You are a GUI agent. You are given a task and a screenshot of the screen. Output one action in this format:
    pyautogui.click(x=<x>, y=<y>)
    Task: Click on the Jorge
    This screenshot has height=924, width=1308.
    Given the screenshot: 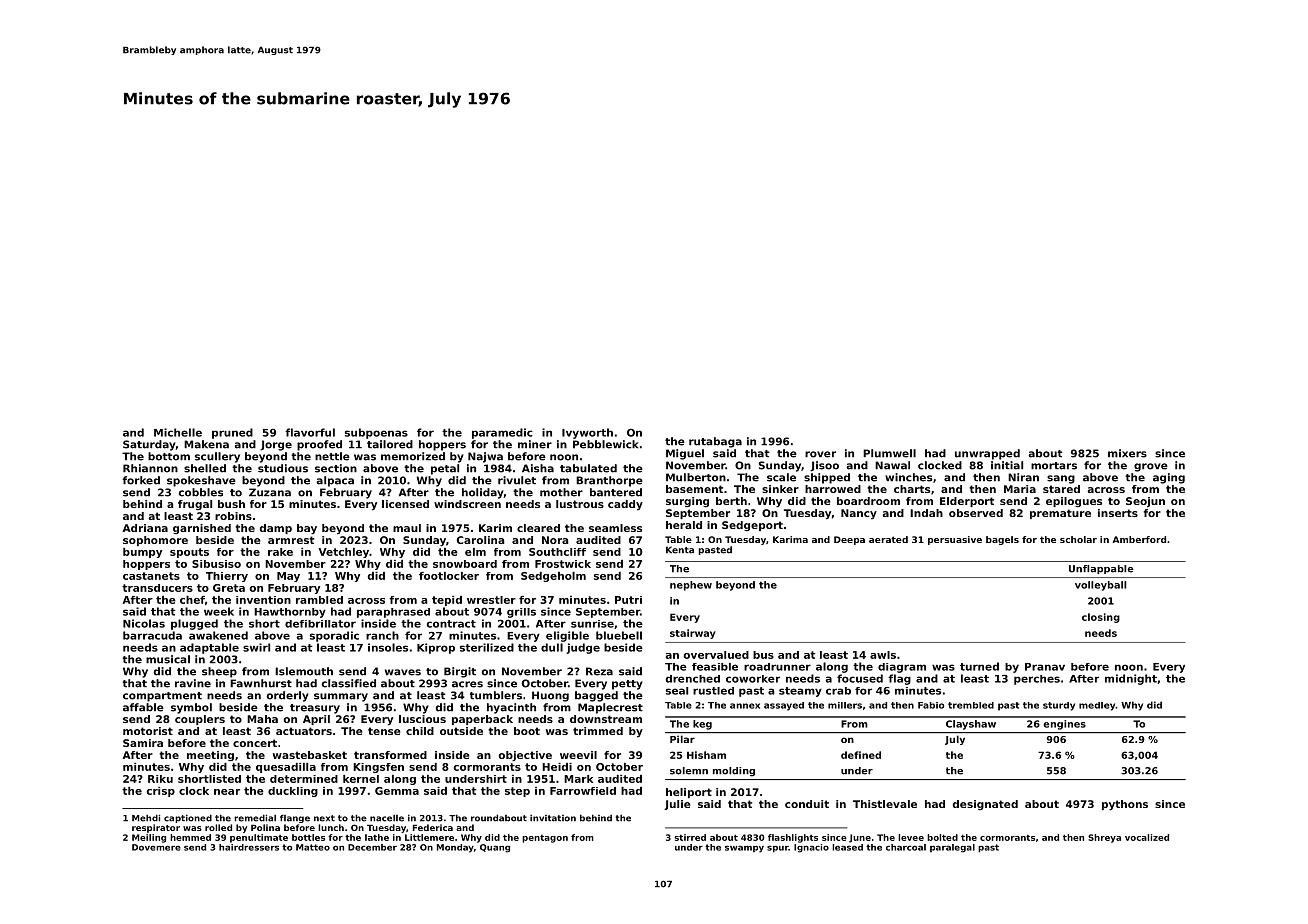 What is the action you would take?
    pyautogui.click(x=276, y=445)
